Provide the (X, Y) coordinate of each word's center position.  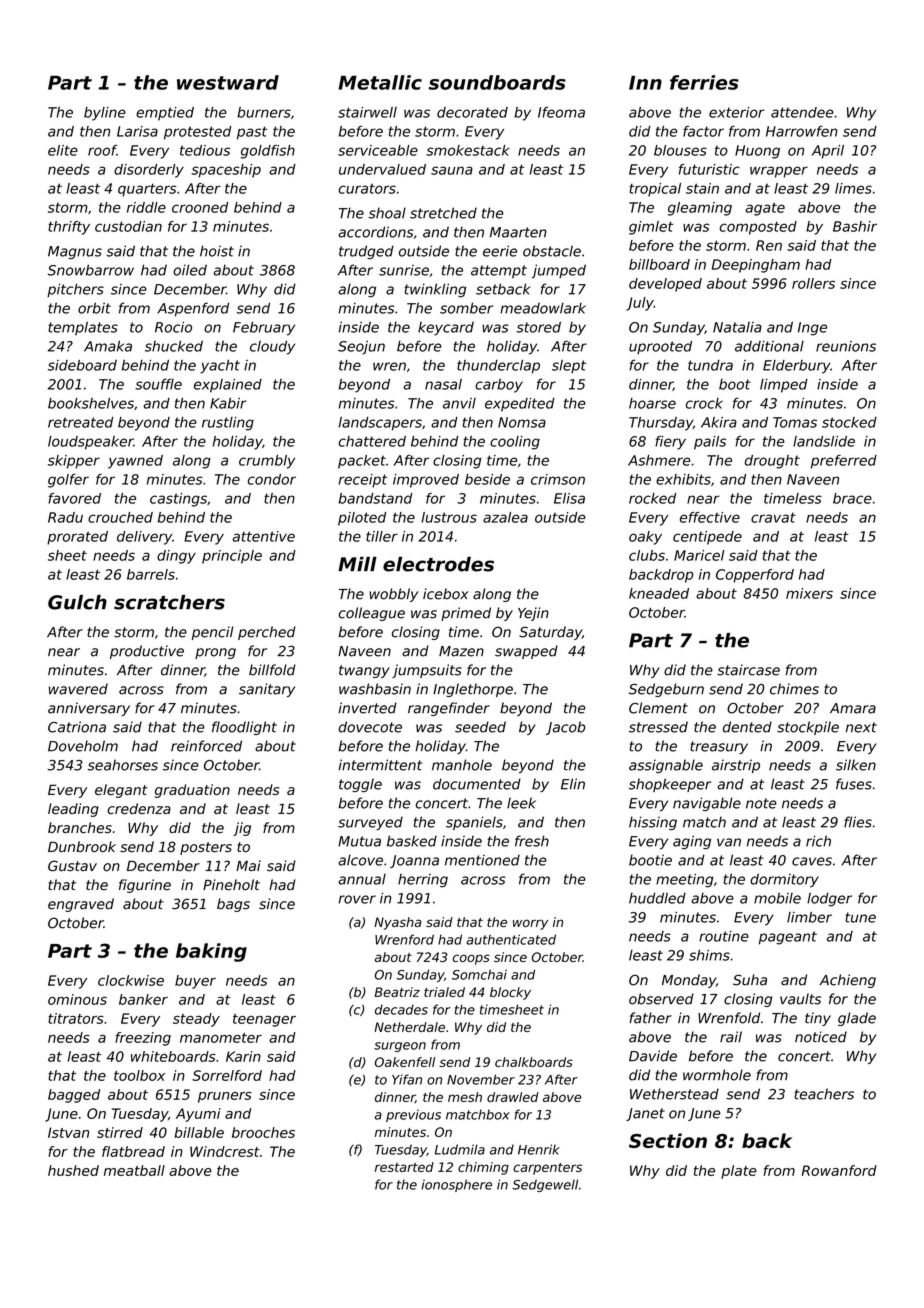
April (828, 152)
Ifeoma (561, 112)
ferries (704, 82)
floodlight (244, 728)
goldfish (268, 152)
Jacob (565, 728)
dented (747, 727)
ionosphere (456, 1185)
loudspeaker (91, 443)
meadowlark (543, 308)
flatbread (133, 1151)
